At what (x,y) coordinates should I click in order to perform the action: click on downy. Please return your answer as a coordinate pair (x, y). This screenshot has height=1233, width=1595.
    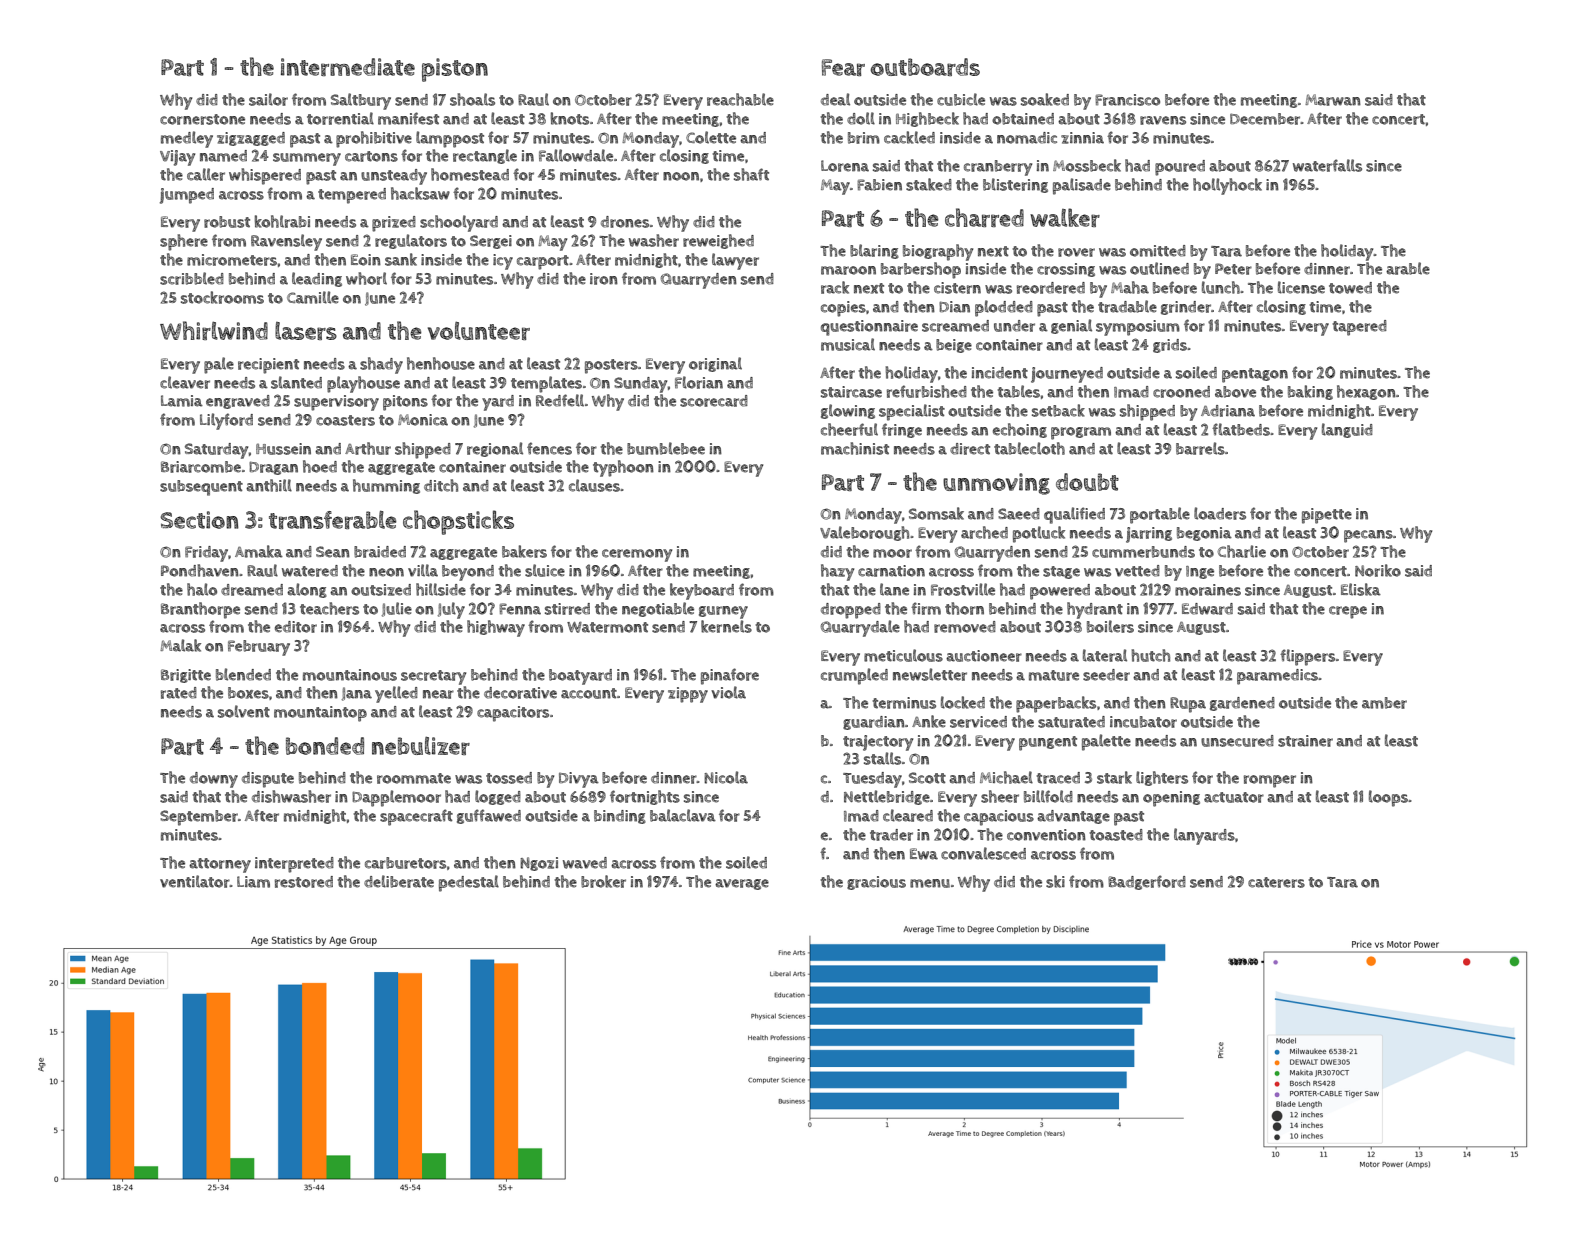
    Looking at the image, I should click on (214, 780).
